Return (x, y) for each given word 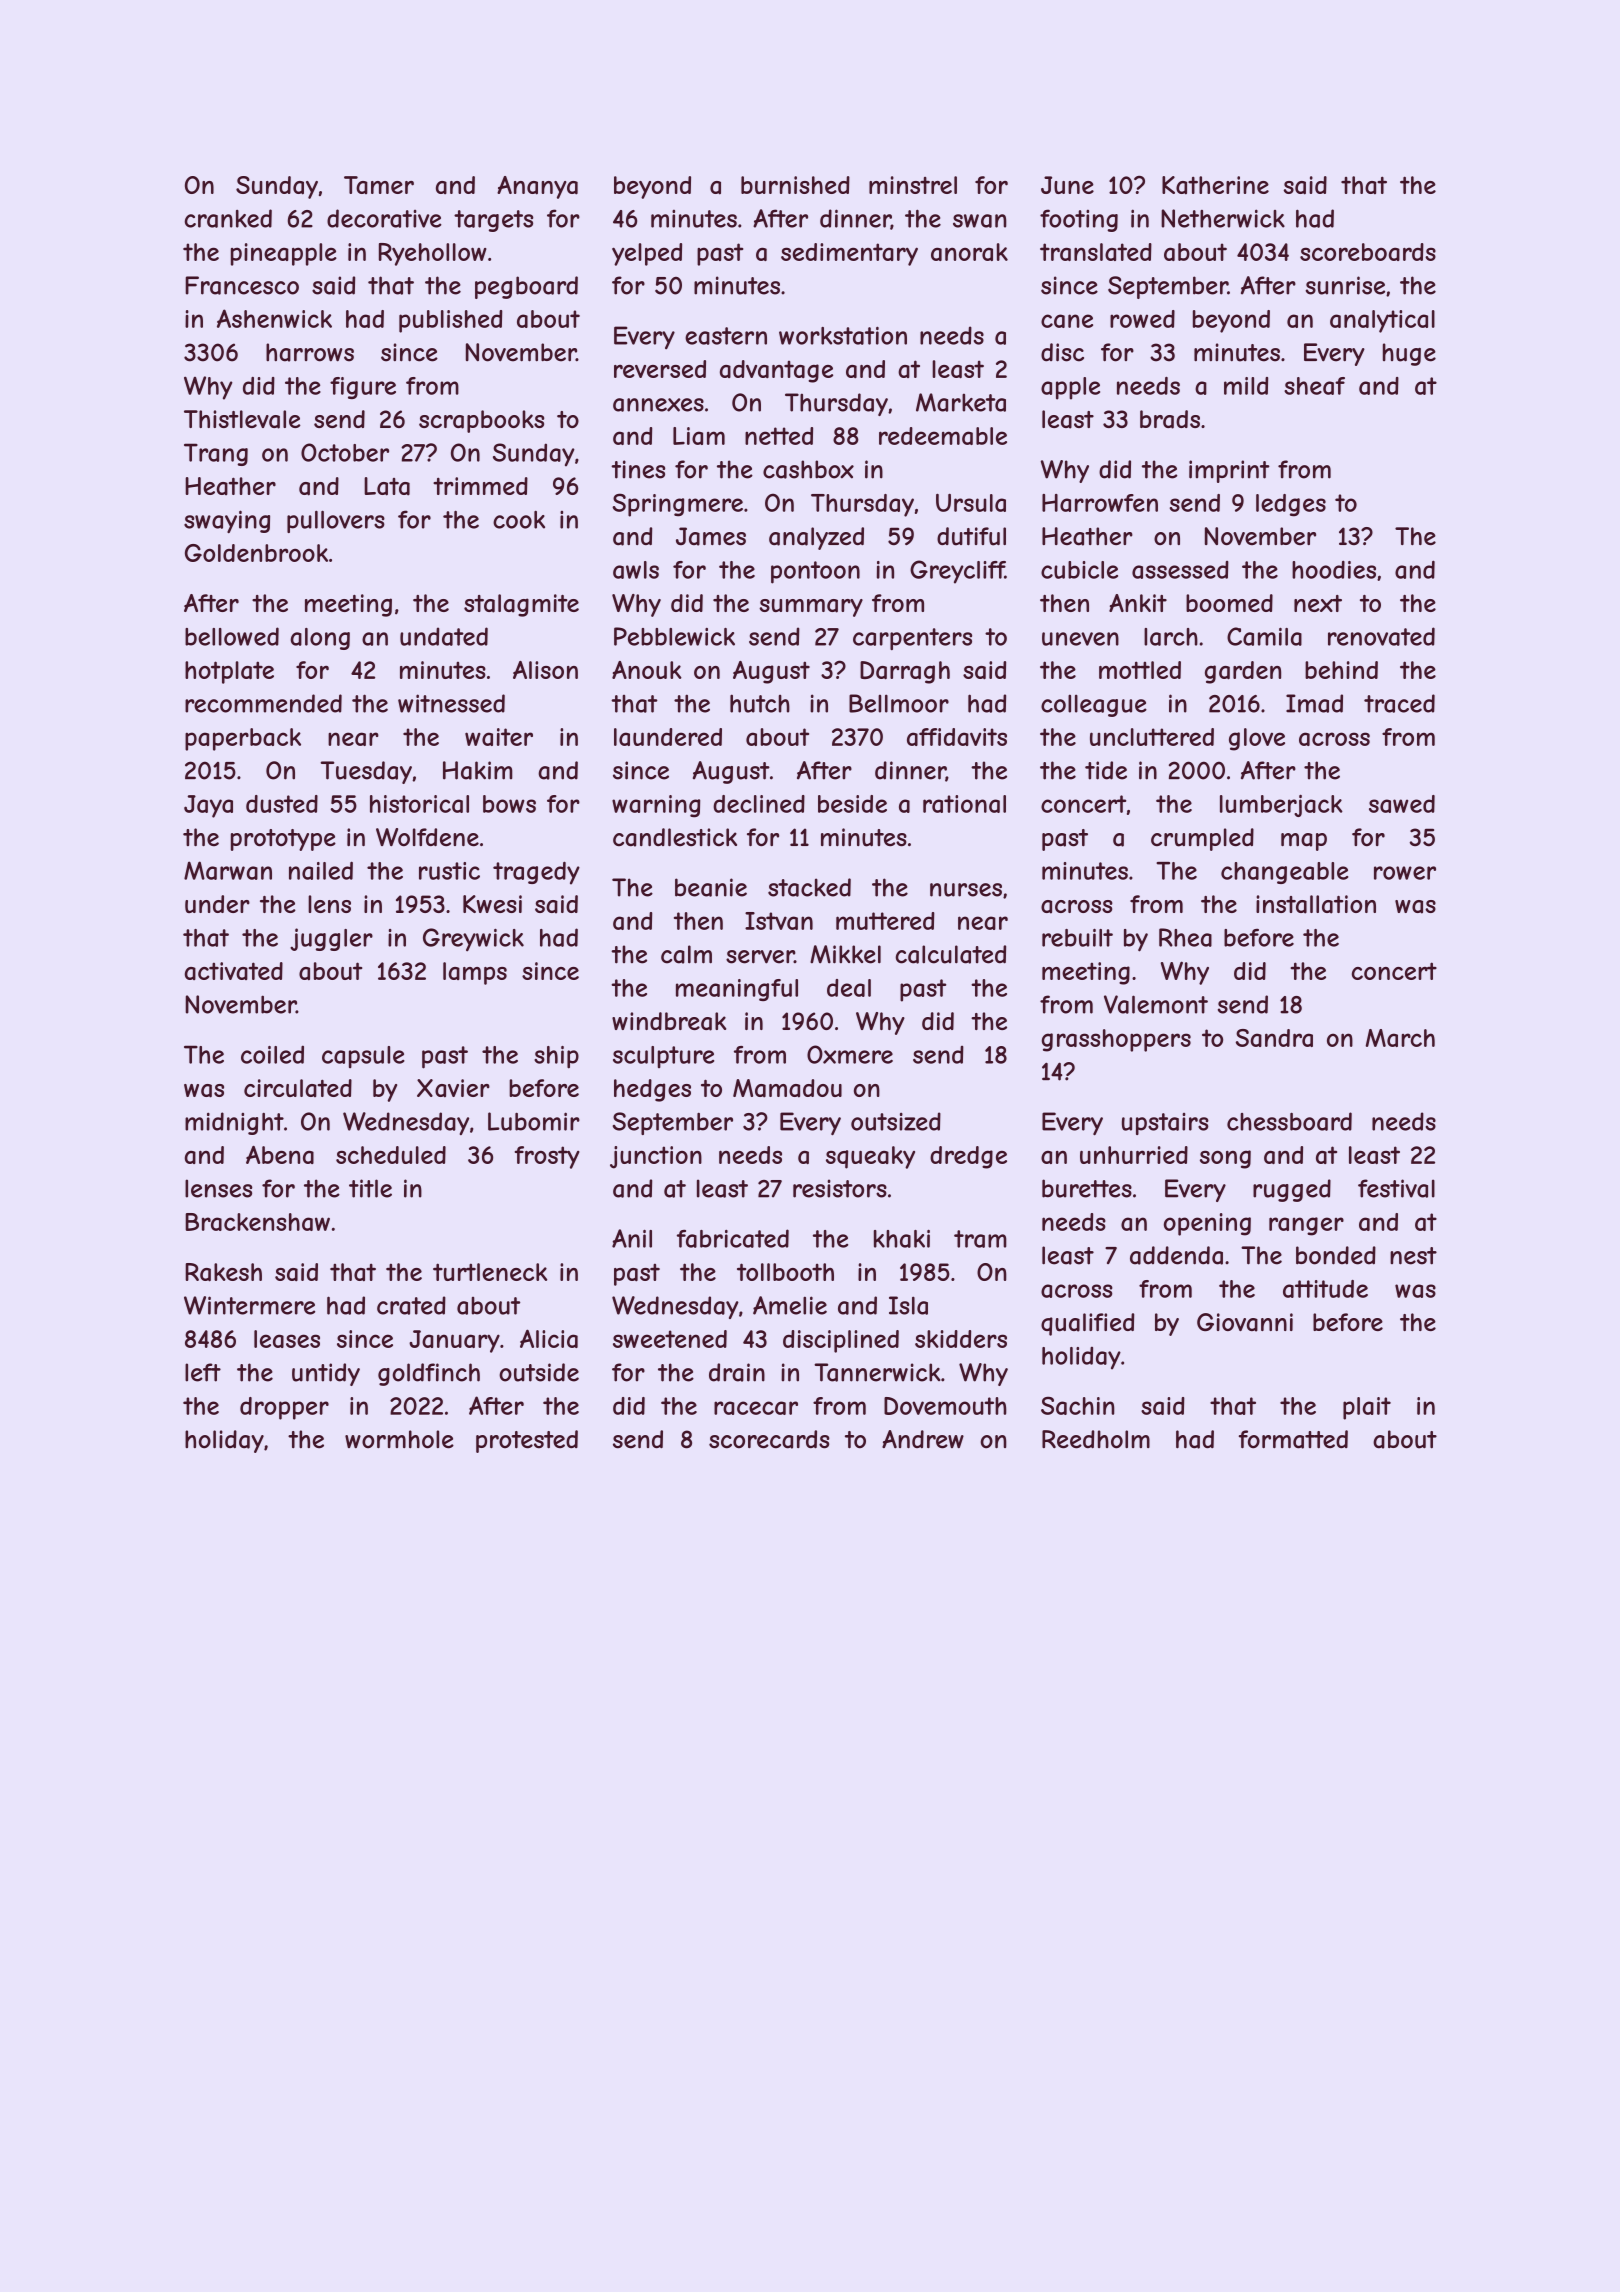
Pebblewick (674, 636)
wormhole (399, 1439)
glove (1257, 739)
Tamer (379, 185)
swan (980, 221)
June (1067, 185)
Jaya (208, 806)
